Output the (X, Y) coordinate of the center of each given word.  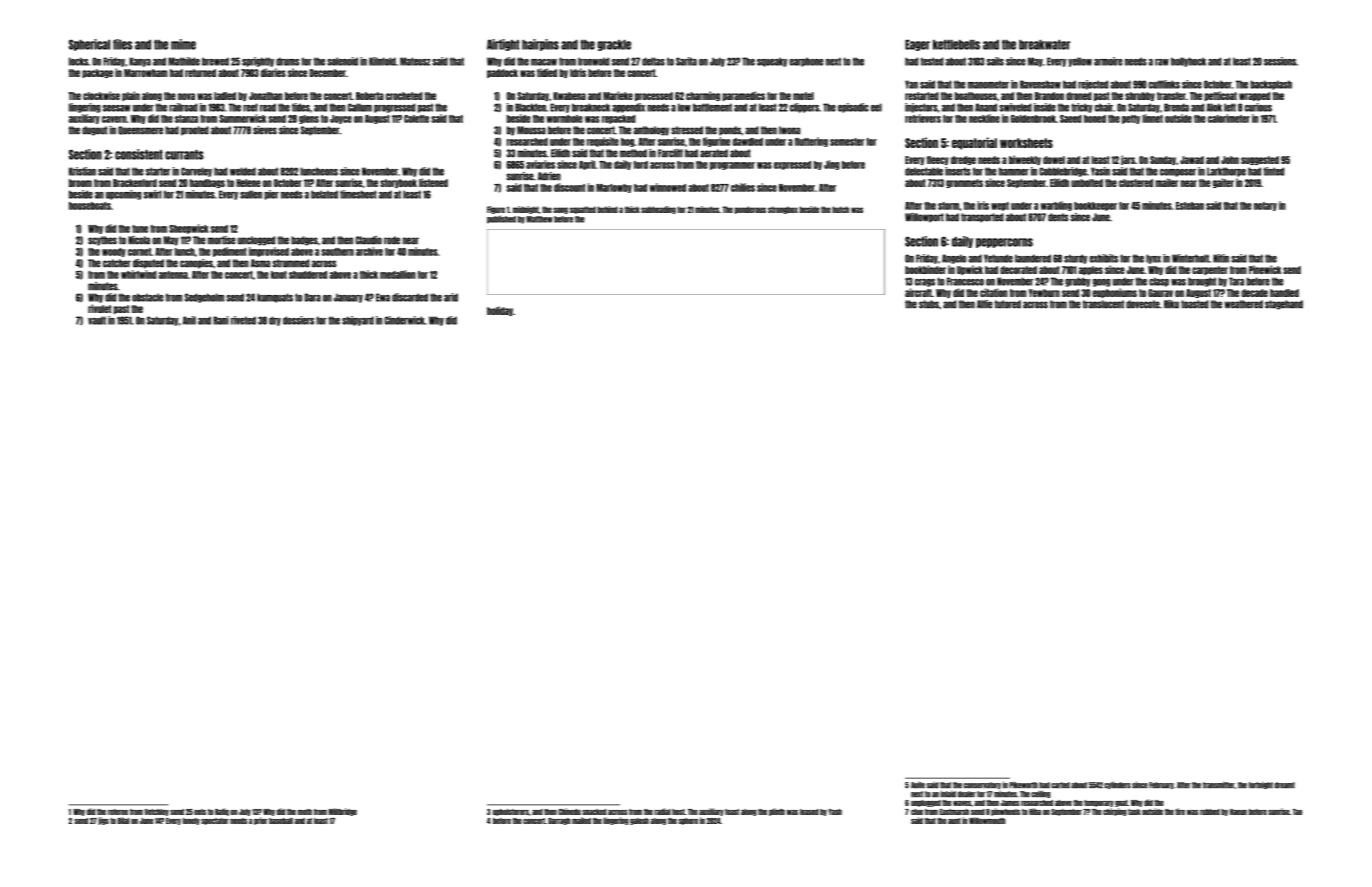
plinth (777, 812)
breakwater (1044, 45)
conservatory (982, 785)
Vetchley (156, 812)
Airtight (503, 45)
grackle (614, 45)
